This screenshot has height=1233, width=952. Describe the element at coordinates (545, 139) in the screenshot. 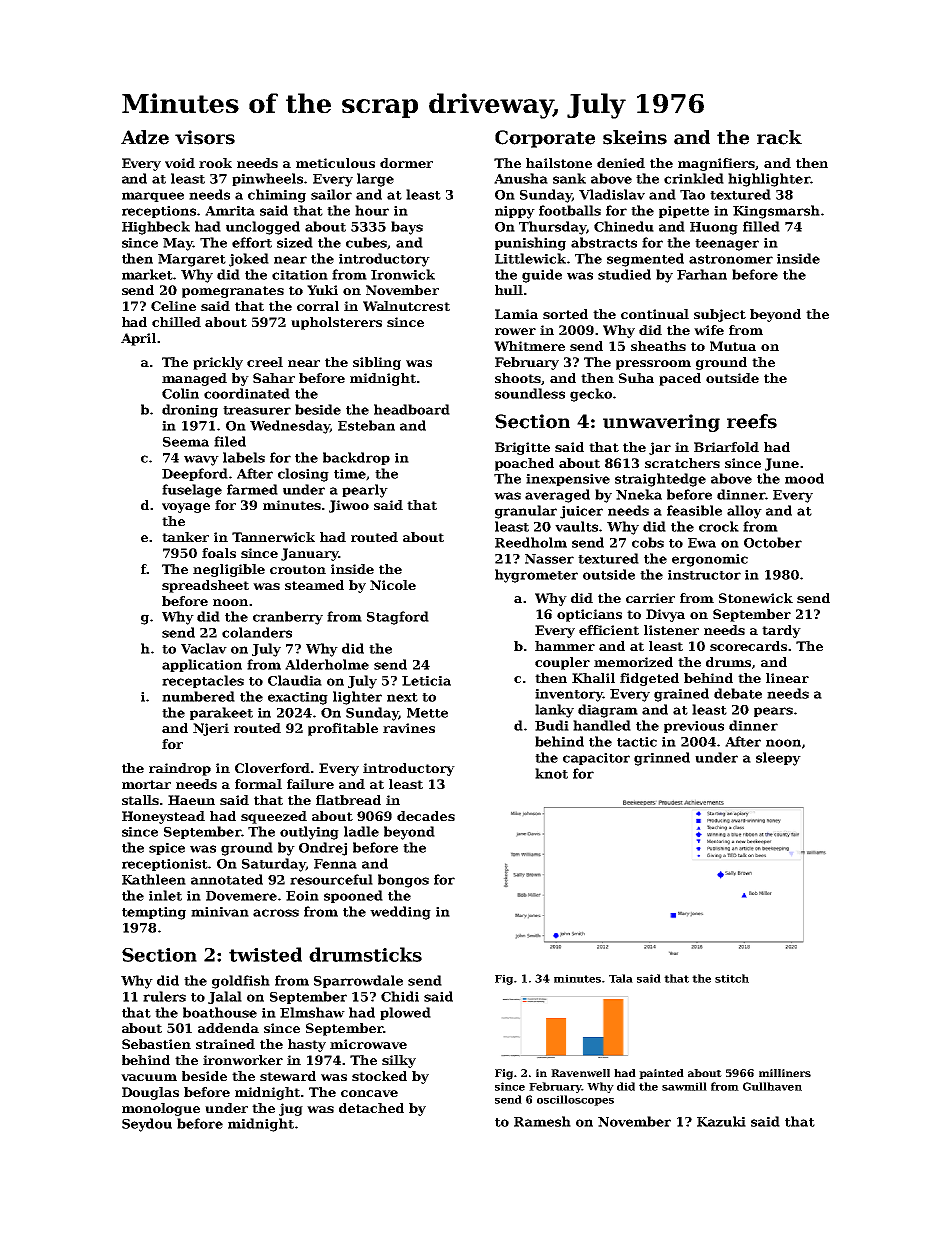

I see `Corporate` at that location.
